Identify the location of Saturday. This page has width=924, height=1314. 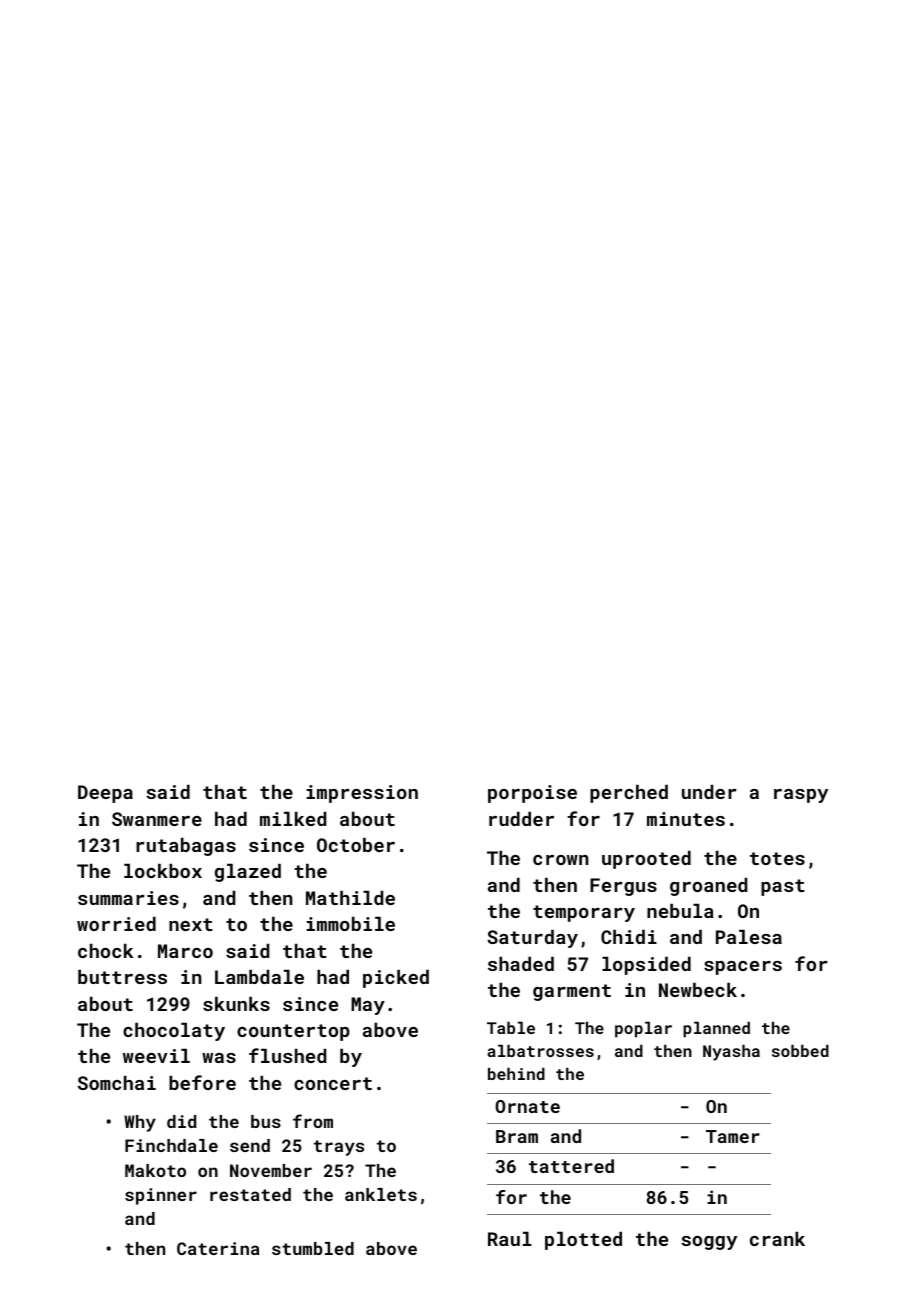
(532, 939).
